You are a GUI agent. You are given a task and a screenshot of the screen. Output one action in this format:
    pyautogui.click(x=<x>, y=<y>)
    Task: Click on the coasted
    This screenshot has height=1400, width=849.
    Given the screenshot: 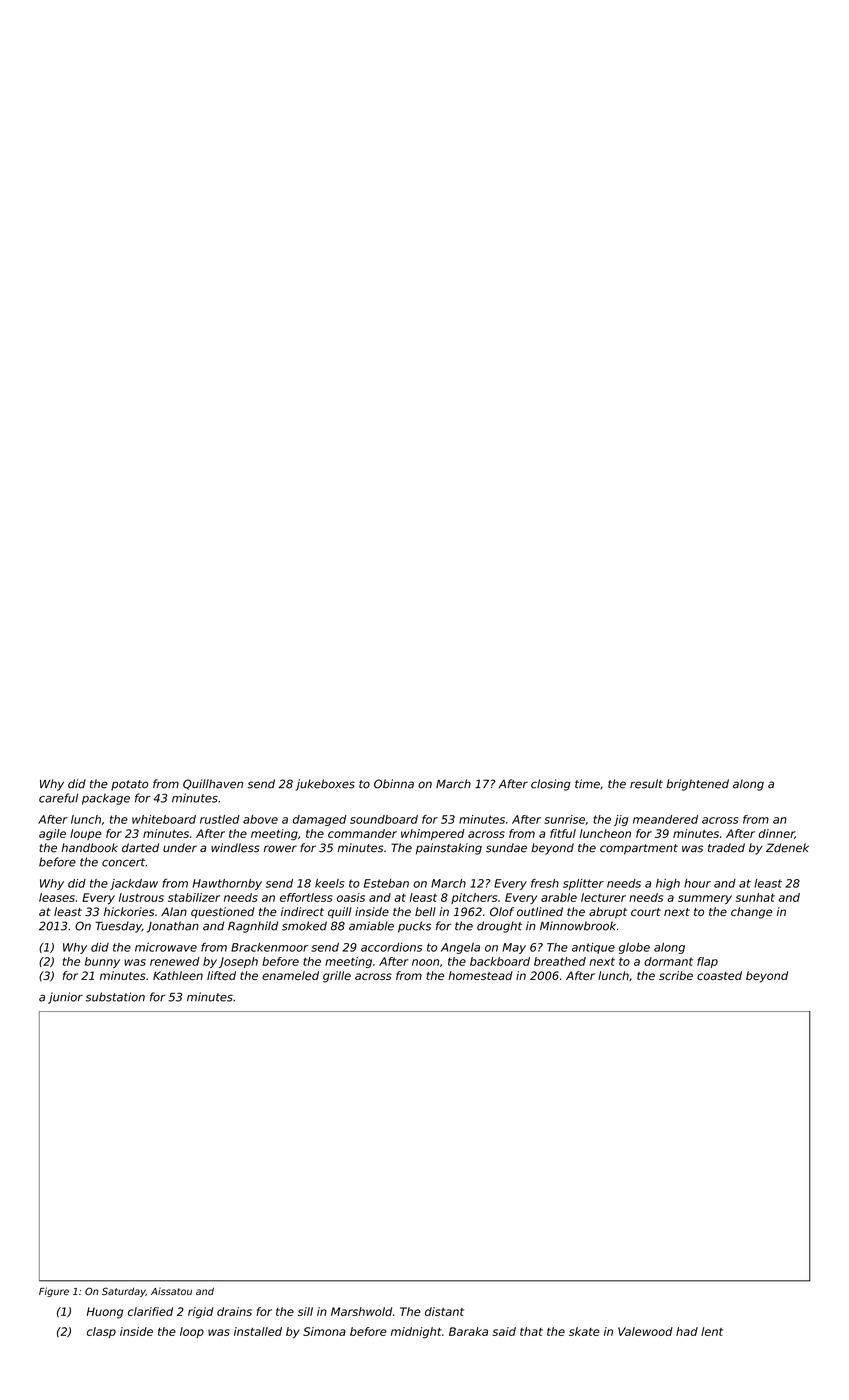 What is the action you would take?
    pyautogui.click(x=719, y=975)
